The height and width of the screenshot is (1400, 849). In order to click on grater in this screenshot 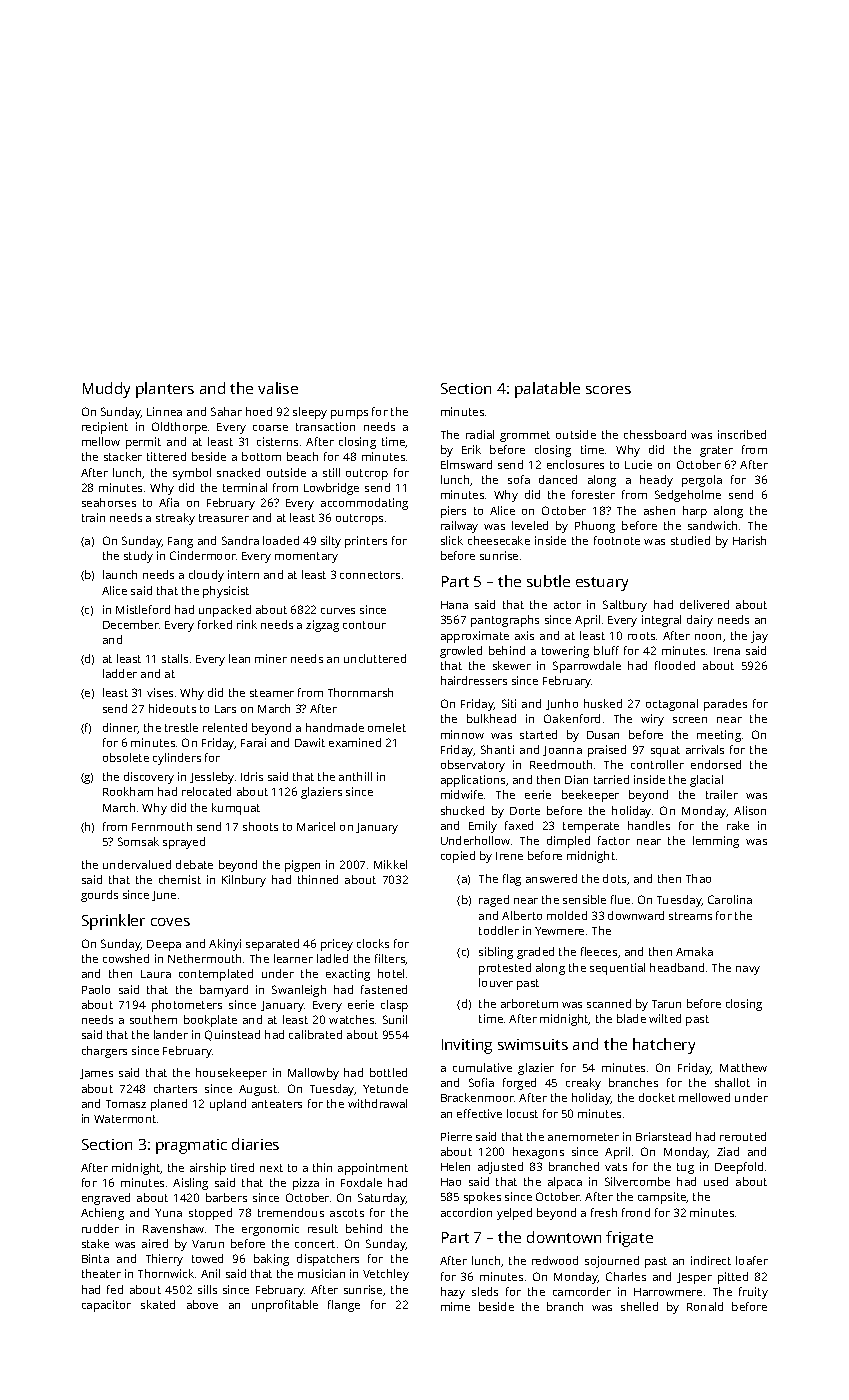, I will do `click(716, 451)`.
